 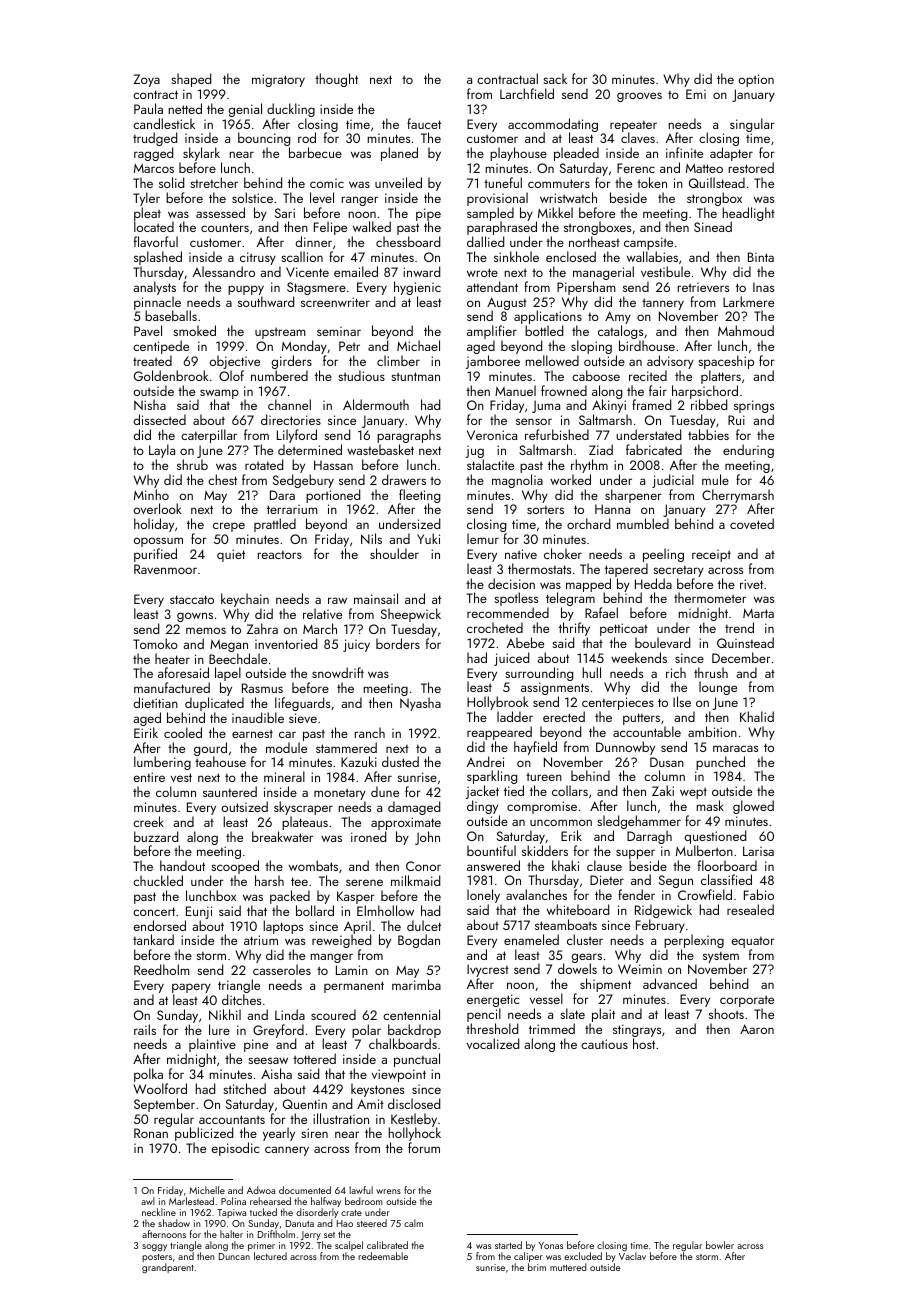 What do you see at coordinates (424, 925) in the screenshot?
I see `dulcet` at bounding box center [424, 925].
